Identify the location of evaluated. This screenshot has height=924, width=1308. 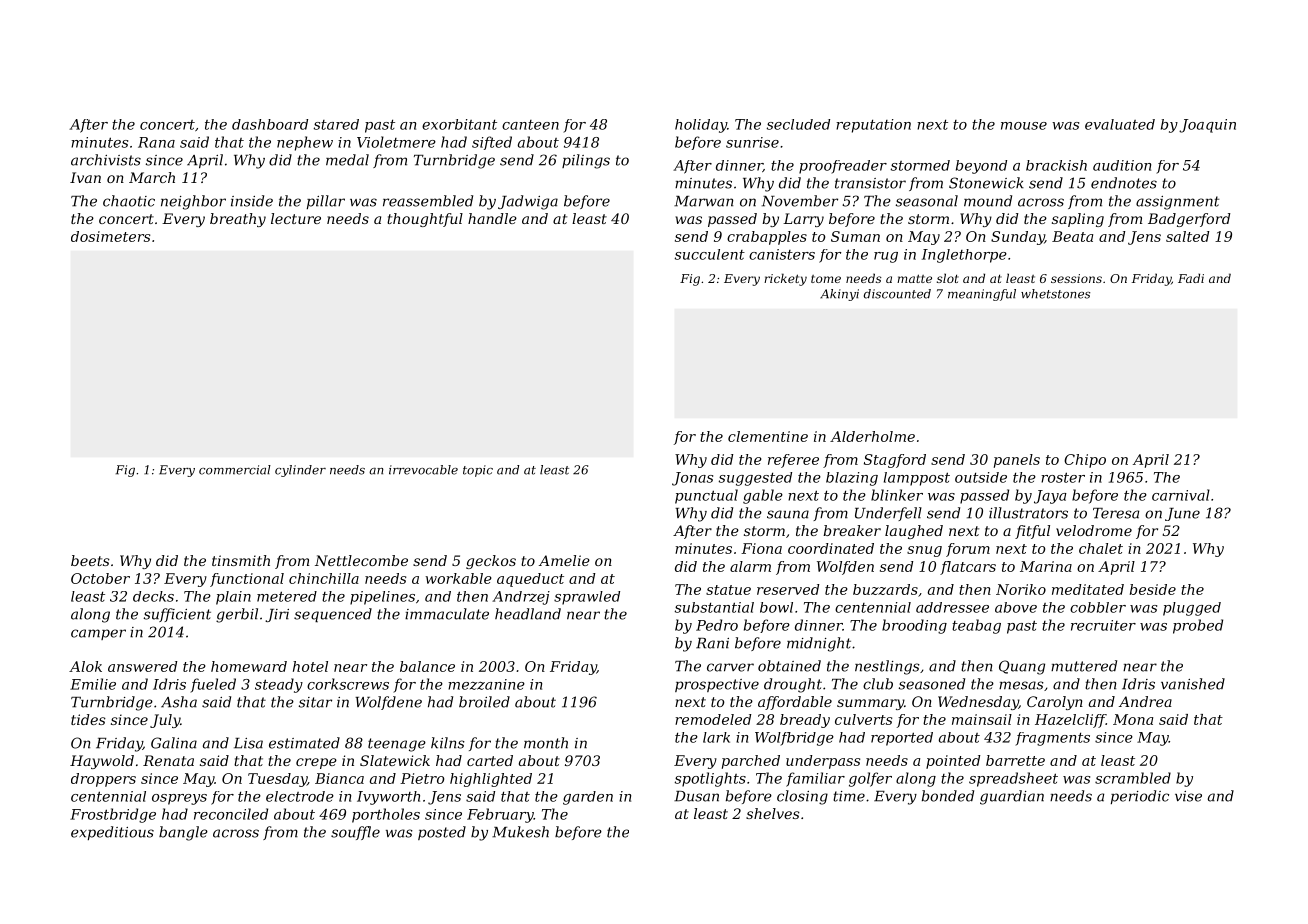
(1120, 124).
